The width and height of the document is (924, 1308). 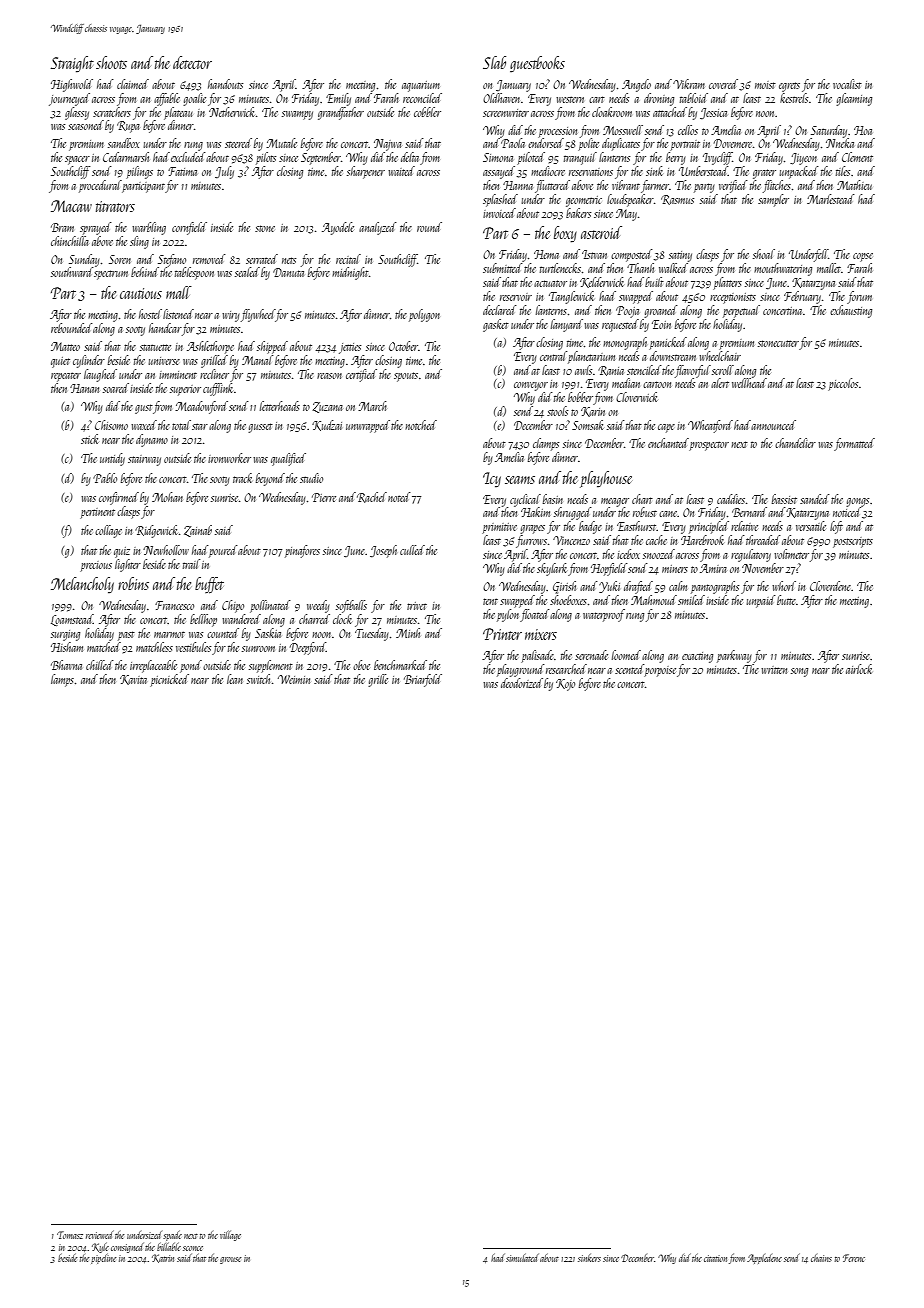 I want to click on wandered, so click(x=241, y=619).
